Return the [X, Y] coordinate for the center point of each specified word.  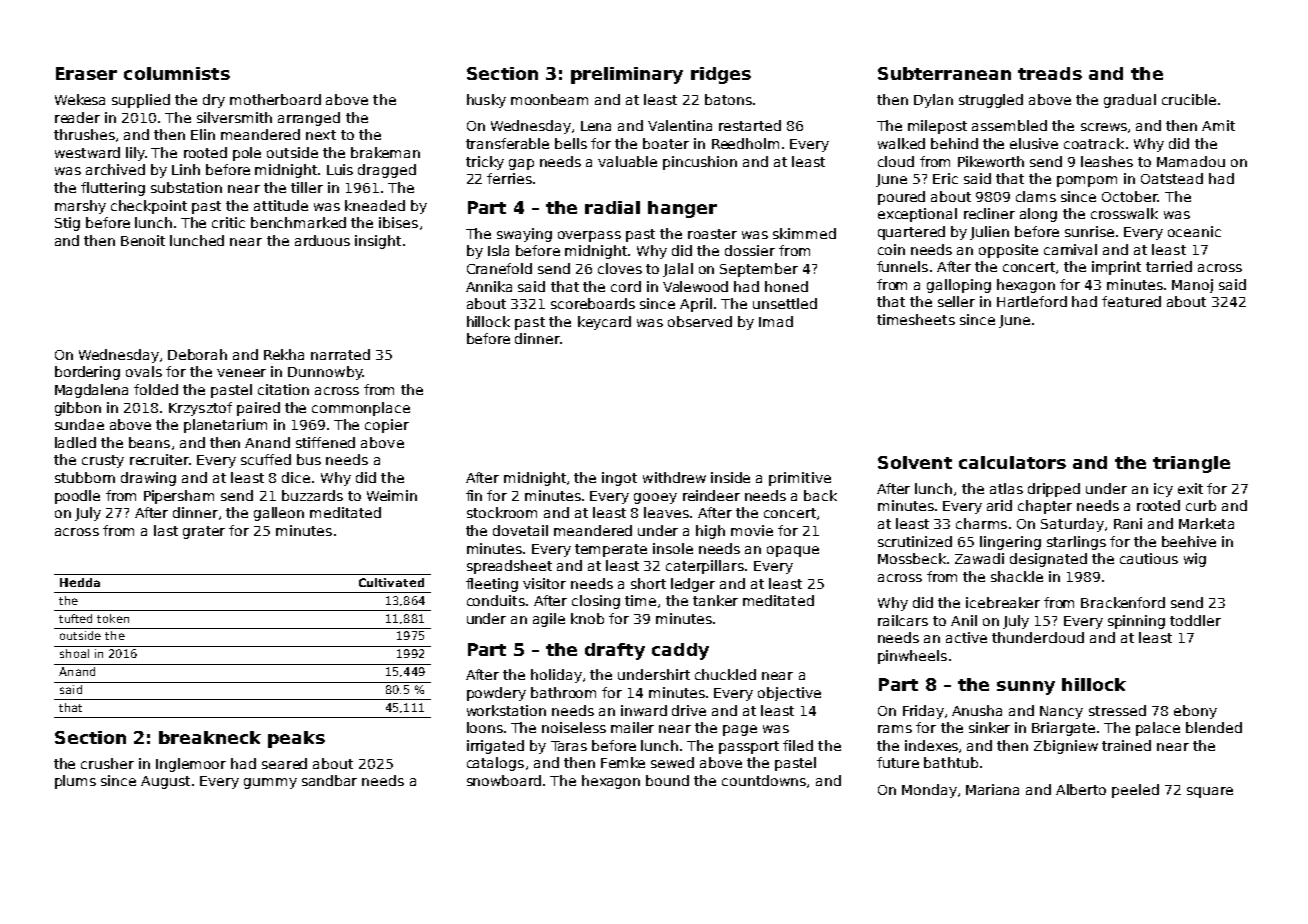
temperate [611, 550]
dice [296, 477]
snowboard [504, 780]
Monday [929, 791]
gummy [270, 783]
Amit [1218, 125]
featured [1131, 301]
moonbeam [549, 99]
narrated [340, 354]
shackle [1017, 576]
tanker [715, 600]
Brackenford [1123, 602]
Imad [776, 321]
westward [87, 152]
